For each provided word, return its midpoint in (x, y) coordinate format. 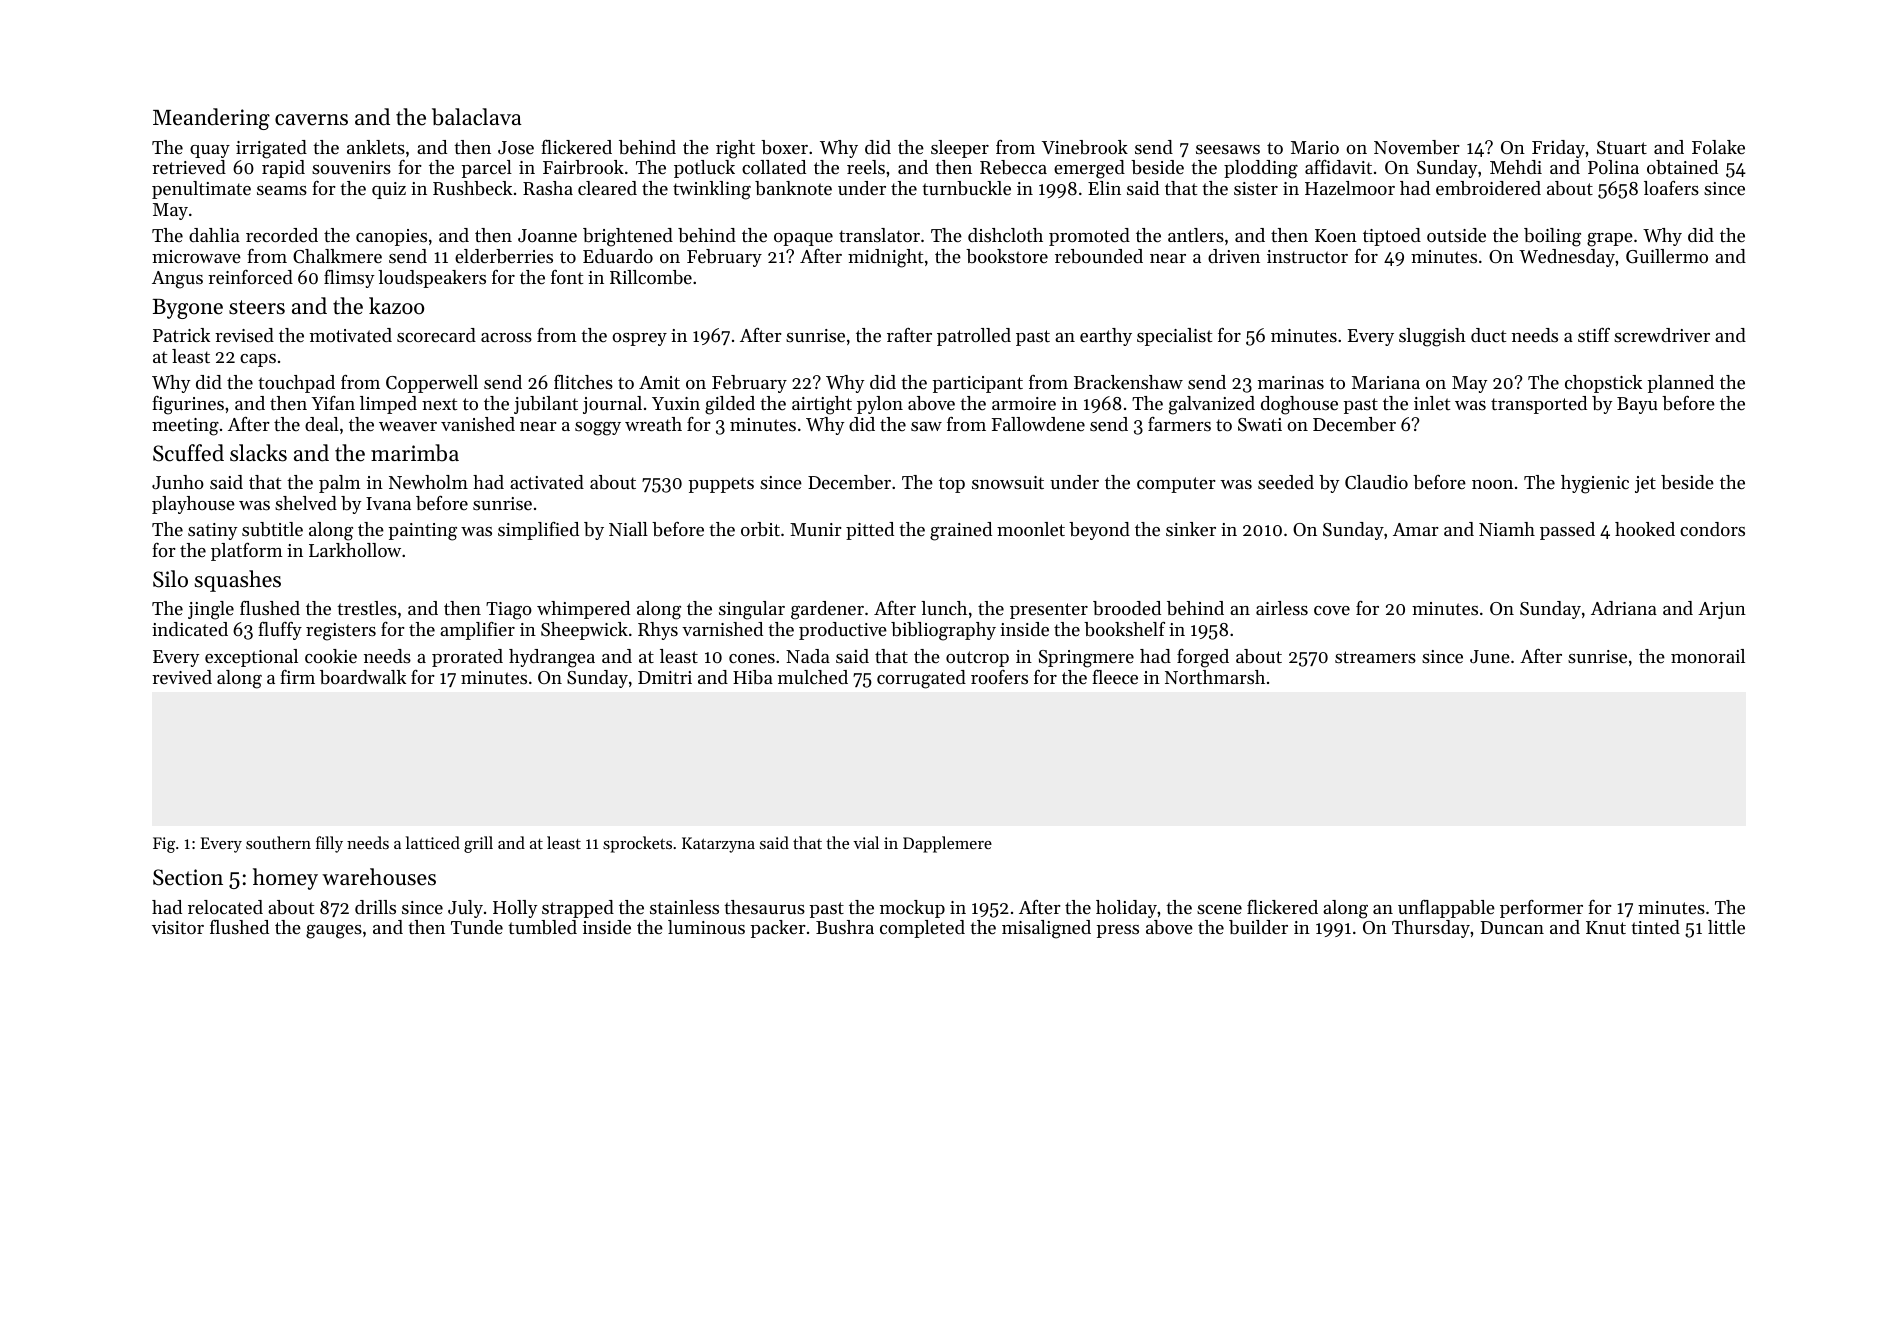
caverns (311, 120)
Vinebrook (1085, 147)
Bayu (1637, 405)
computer (1176, 485)
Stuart (1622, 148)
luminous (706, 927)
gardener (827, 610)
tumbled (542, 927)
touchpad (296, 384)
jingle (211, 610)
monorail (1708, 656)
